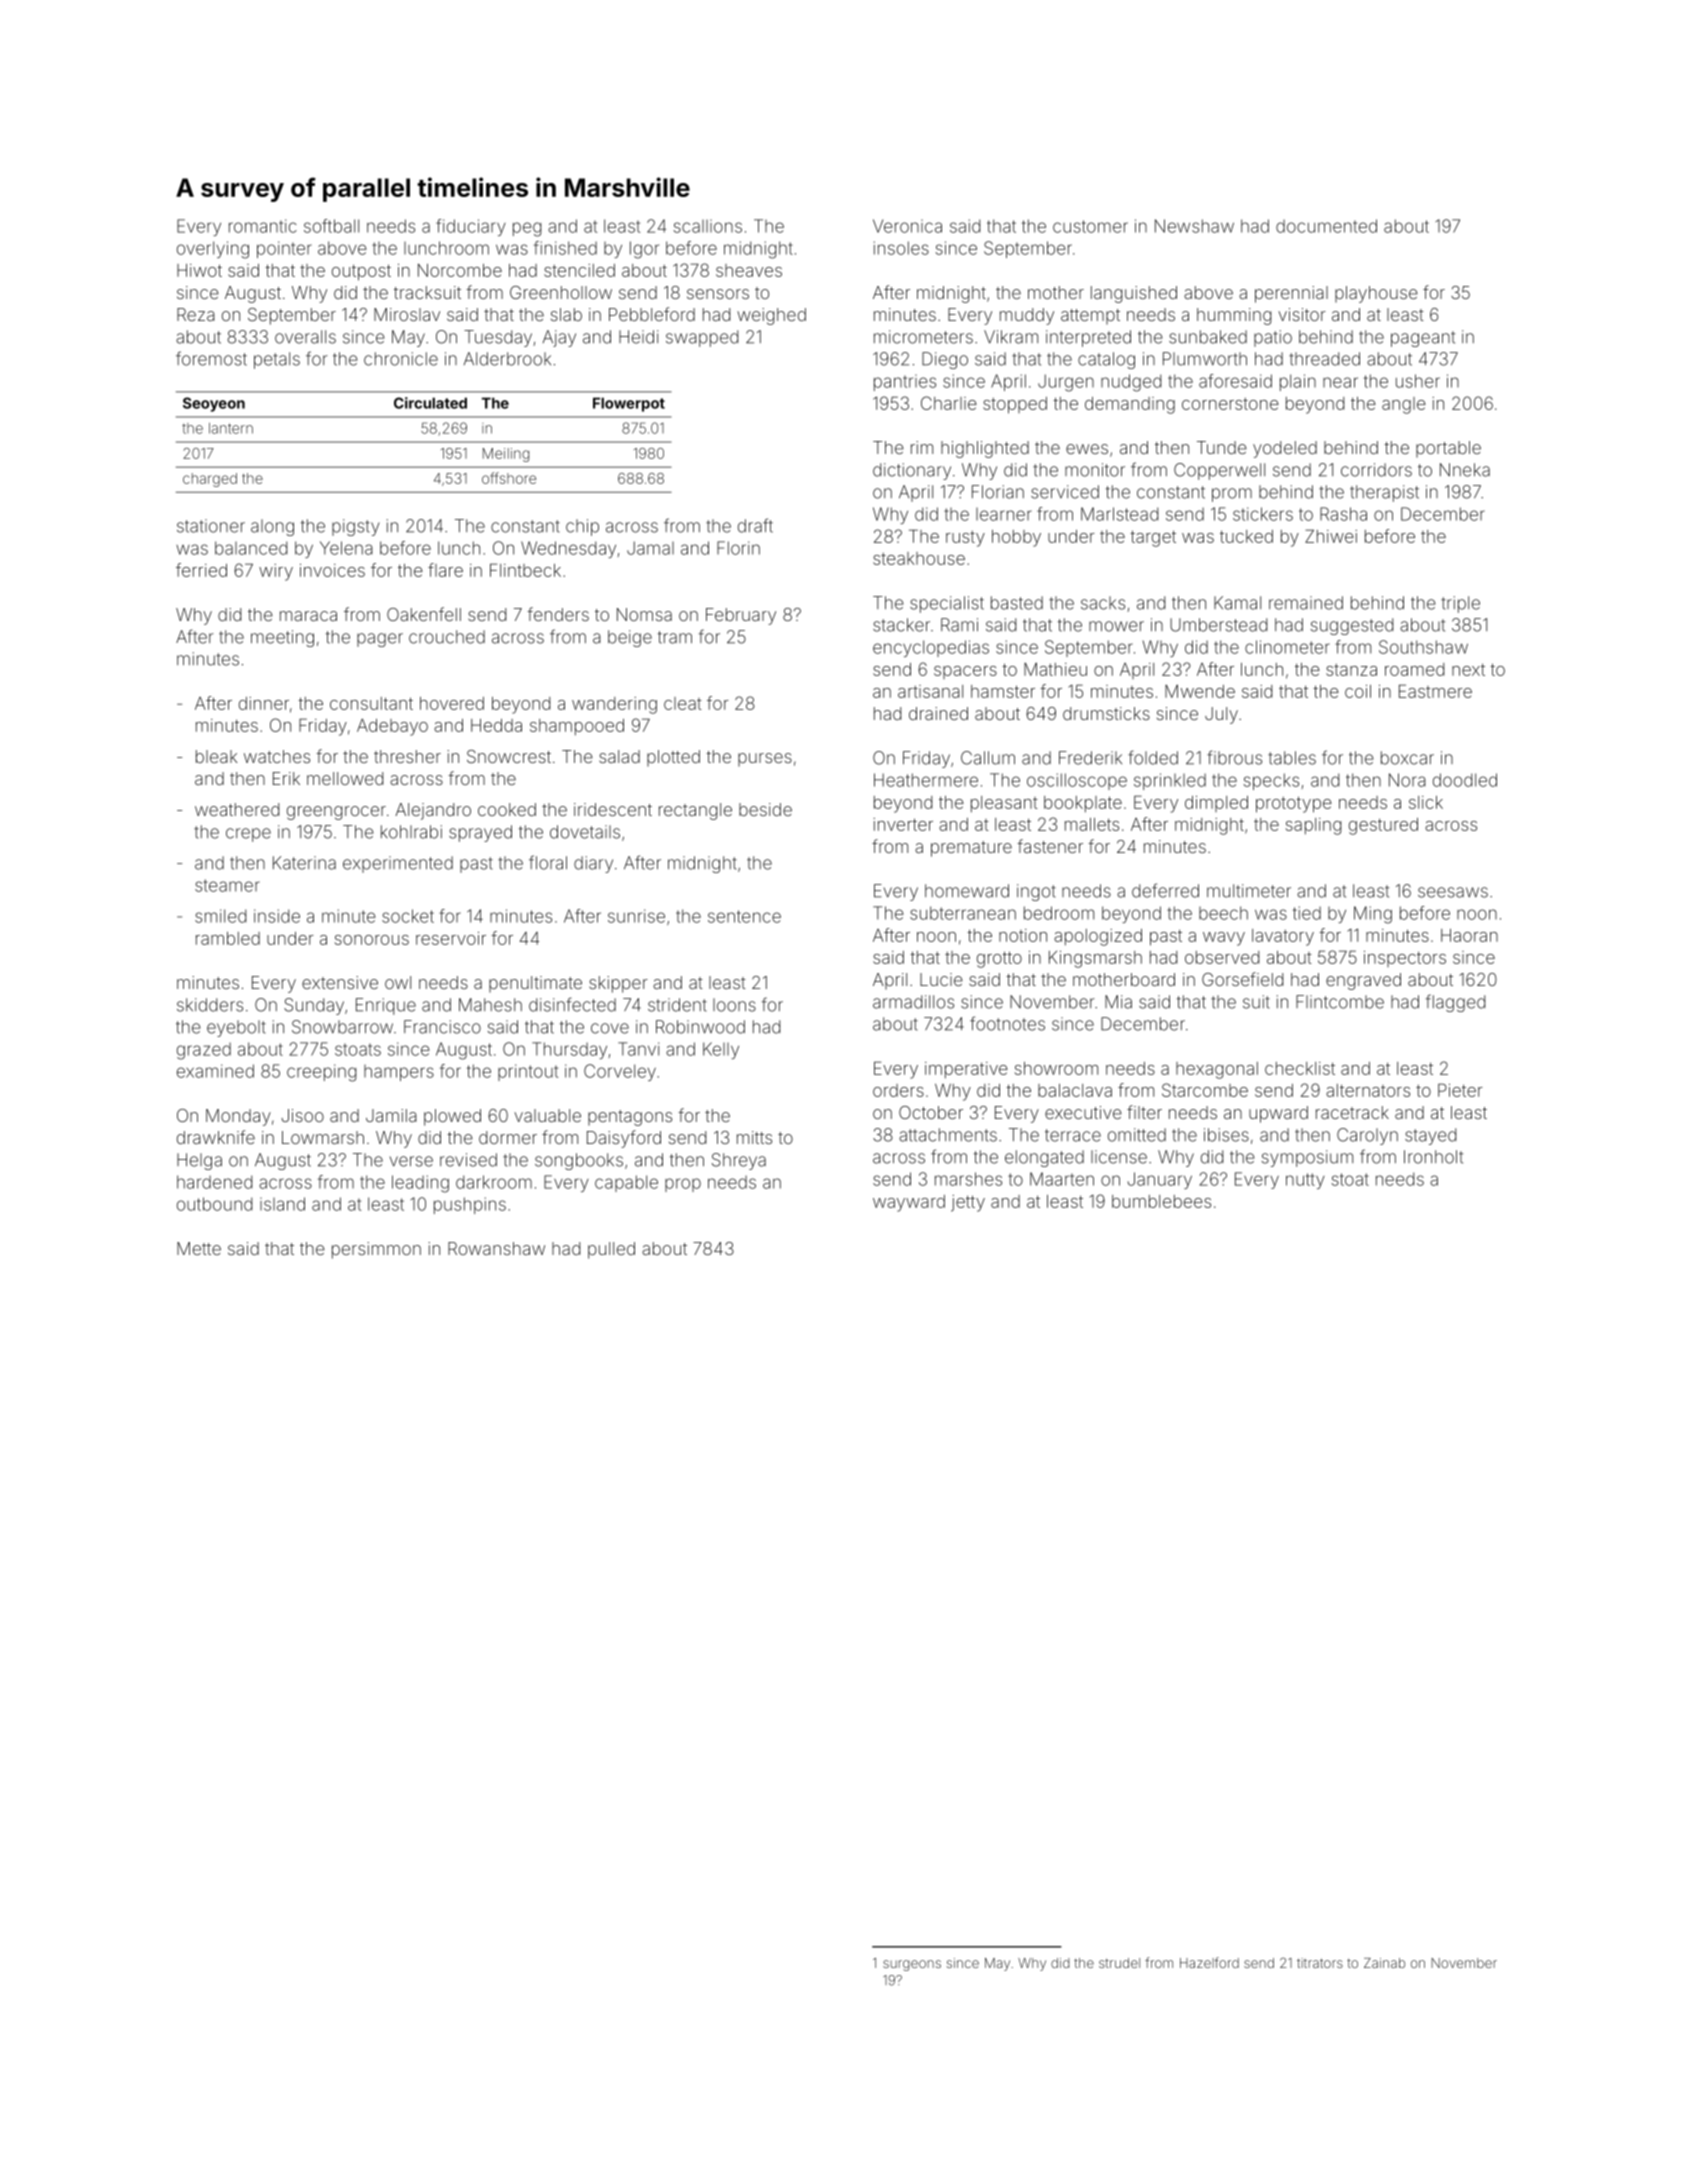  Describe the element at coordinates (1305, 1181) in the screenshot. I see `nutty` at that location.
